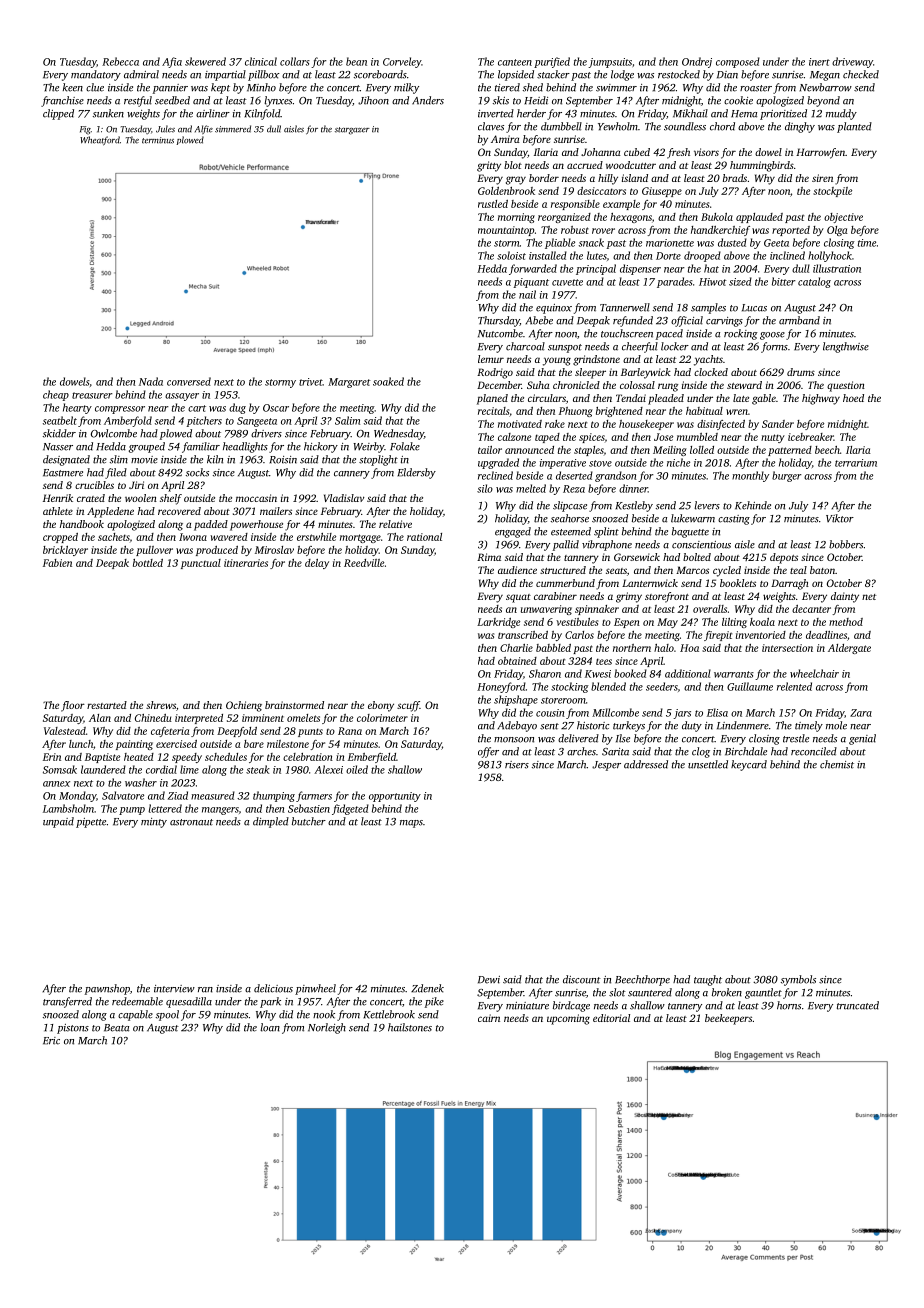 This document has height=1308, width=924. What do you see at coordinates (707, 505) in the document?
I see `levers` at bounding box center [707, 505].
